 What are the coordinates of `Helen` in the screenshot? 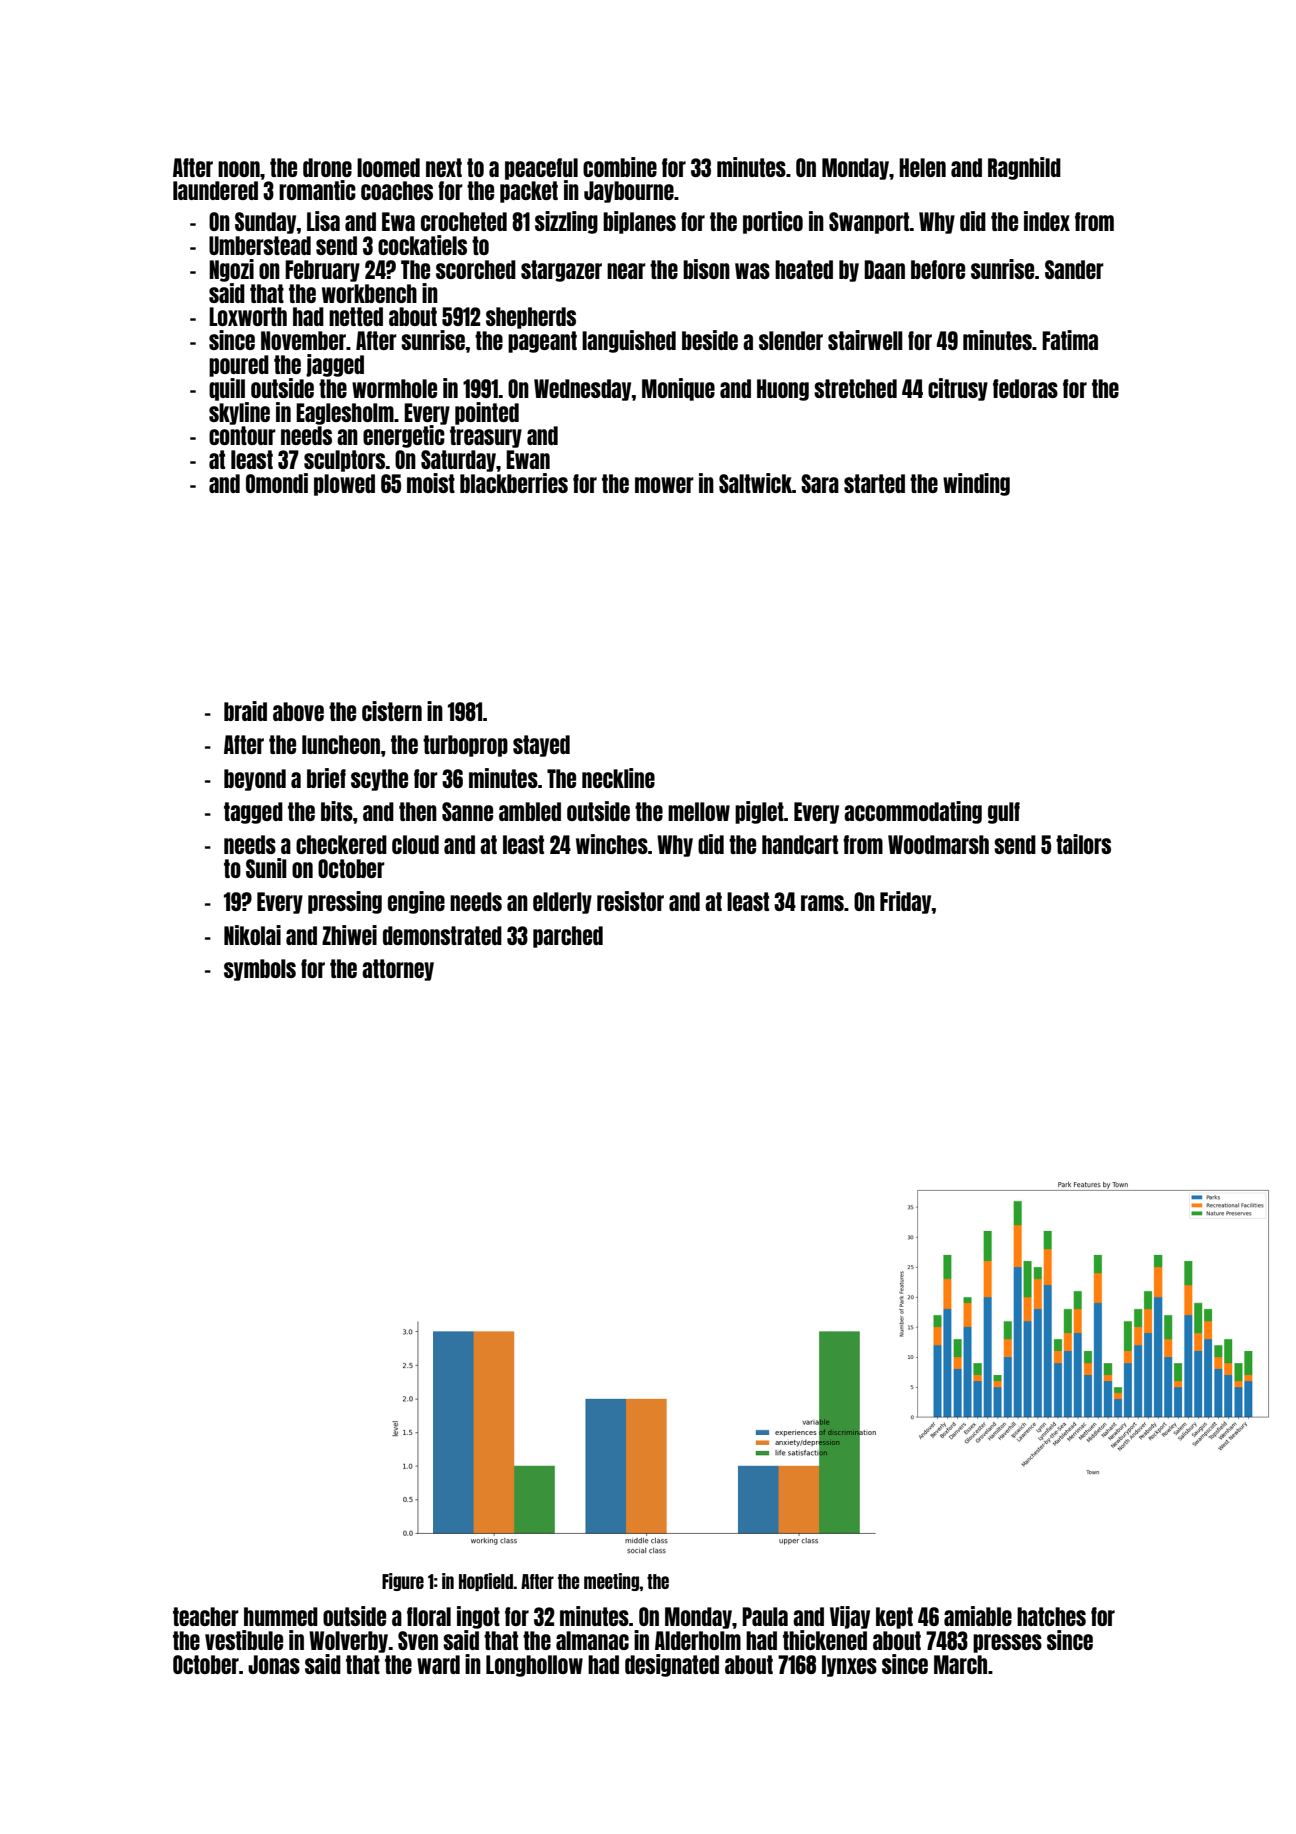 It's located at (922, 167).
